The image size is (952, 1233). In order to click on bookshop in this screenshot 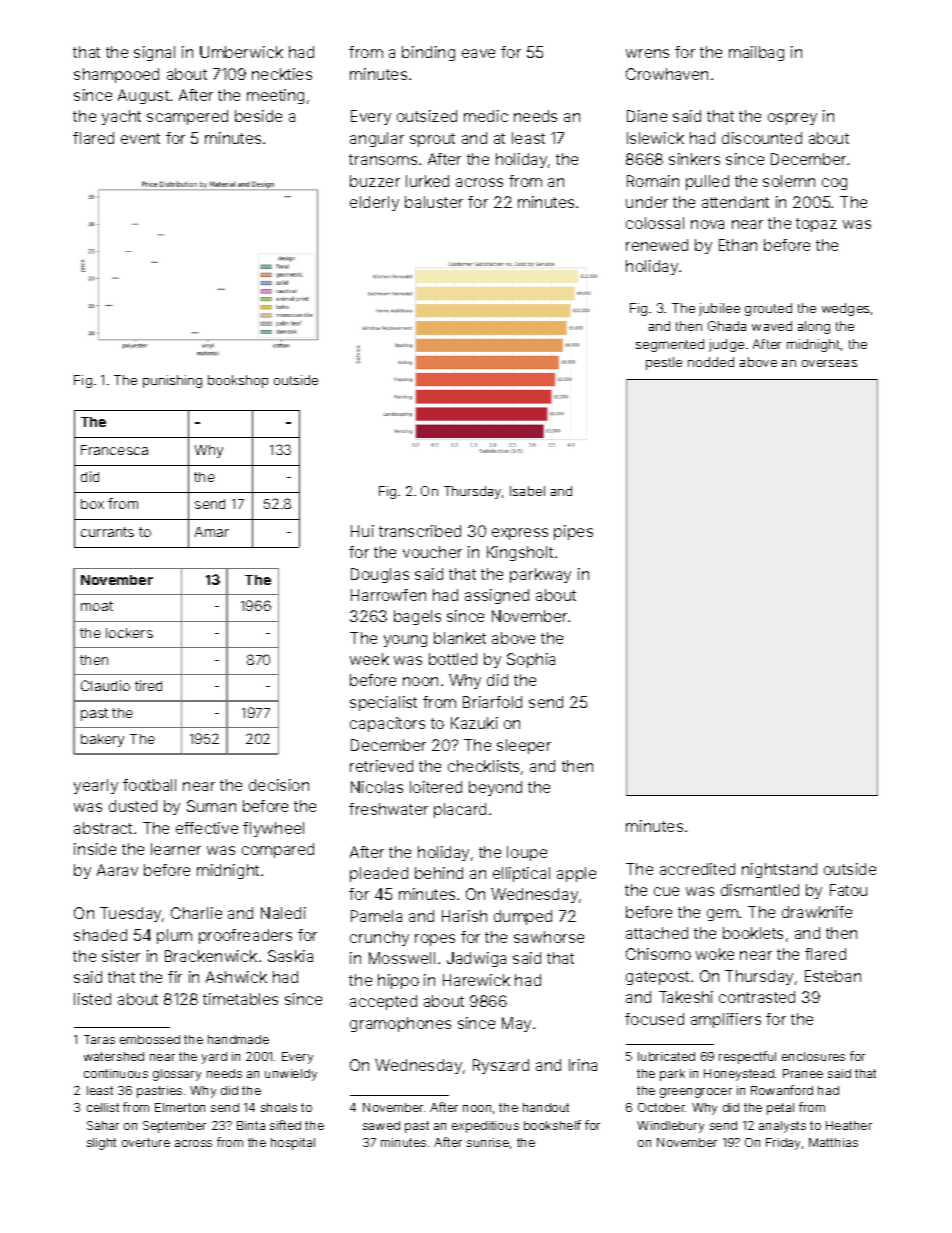, I will do `click(238, 381)`.
